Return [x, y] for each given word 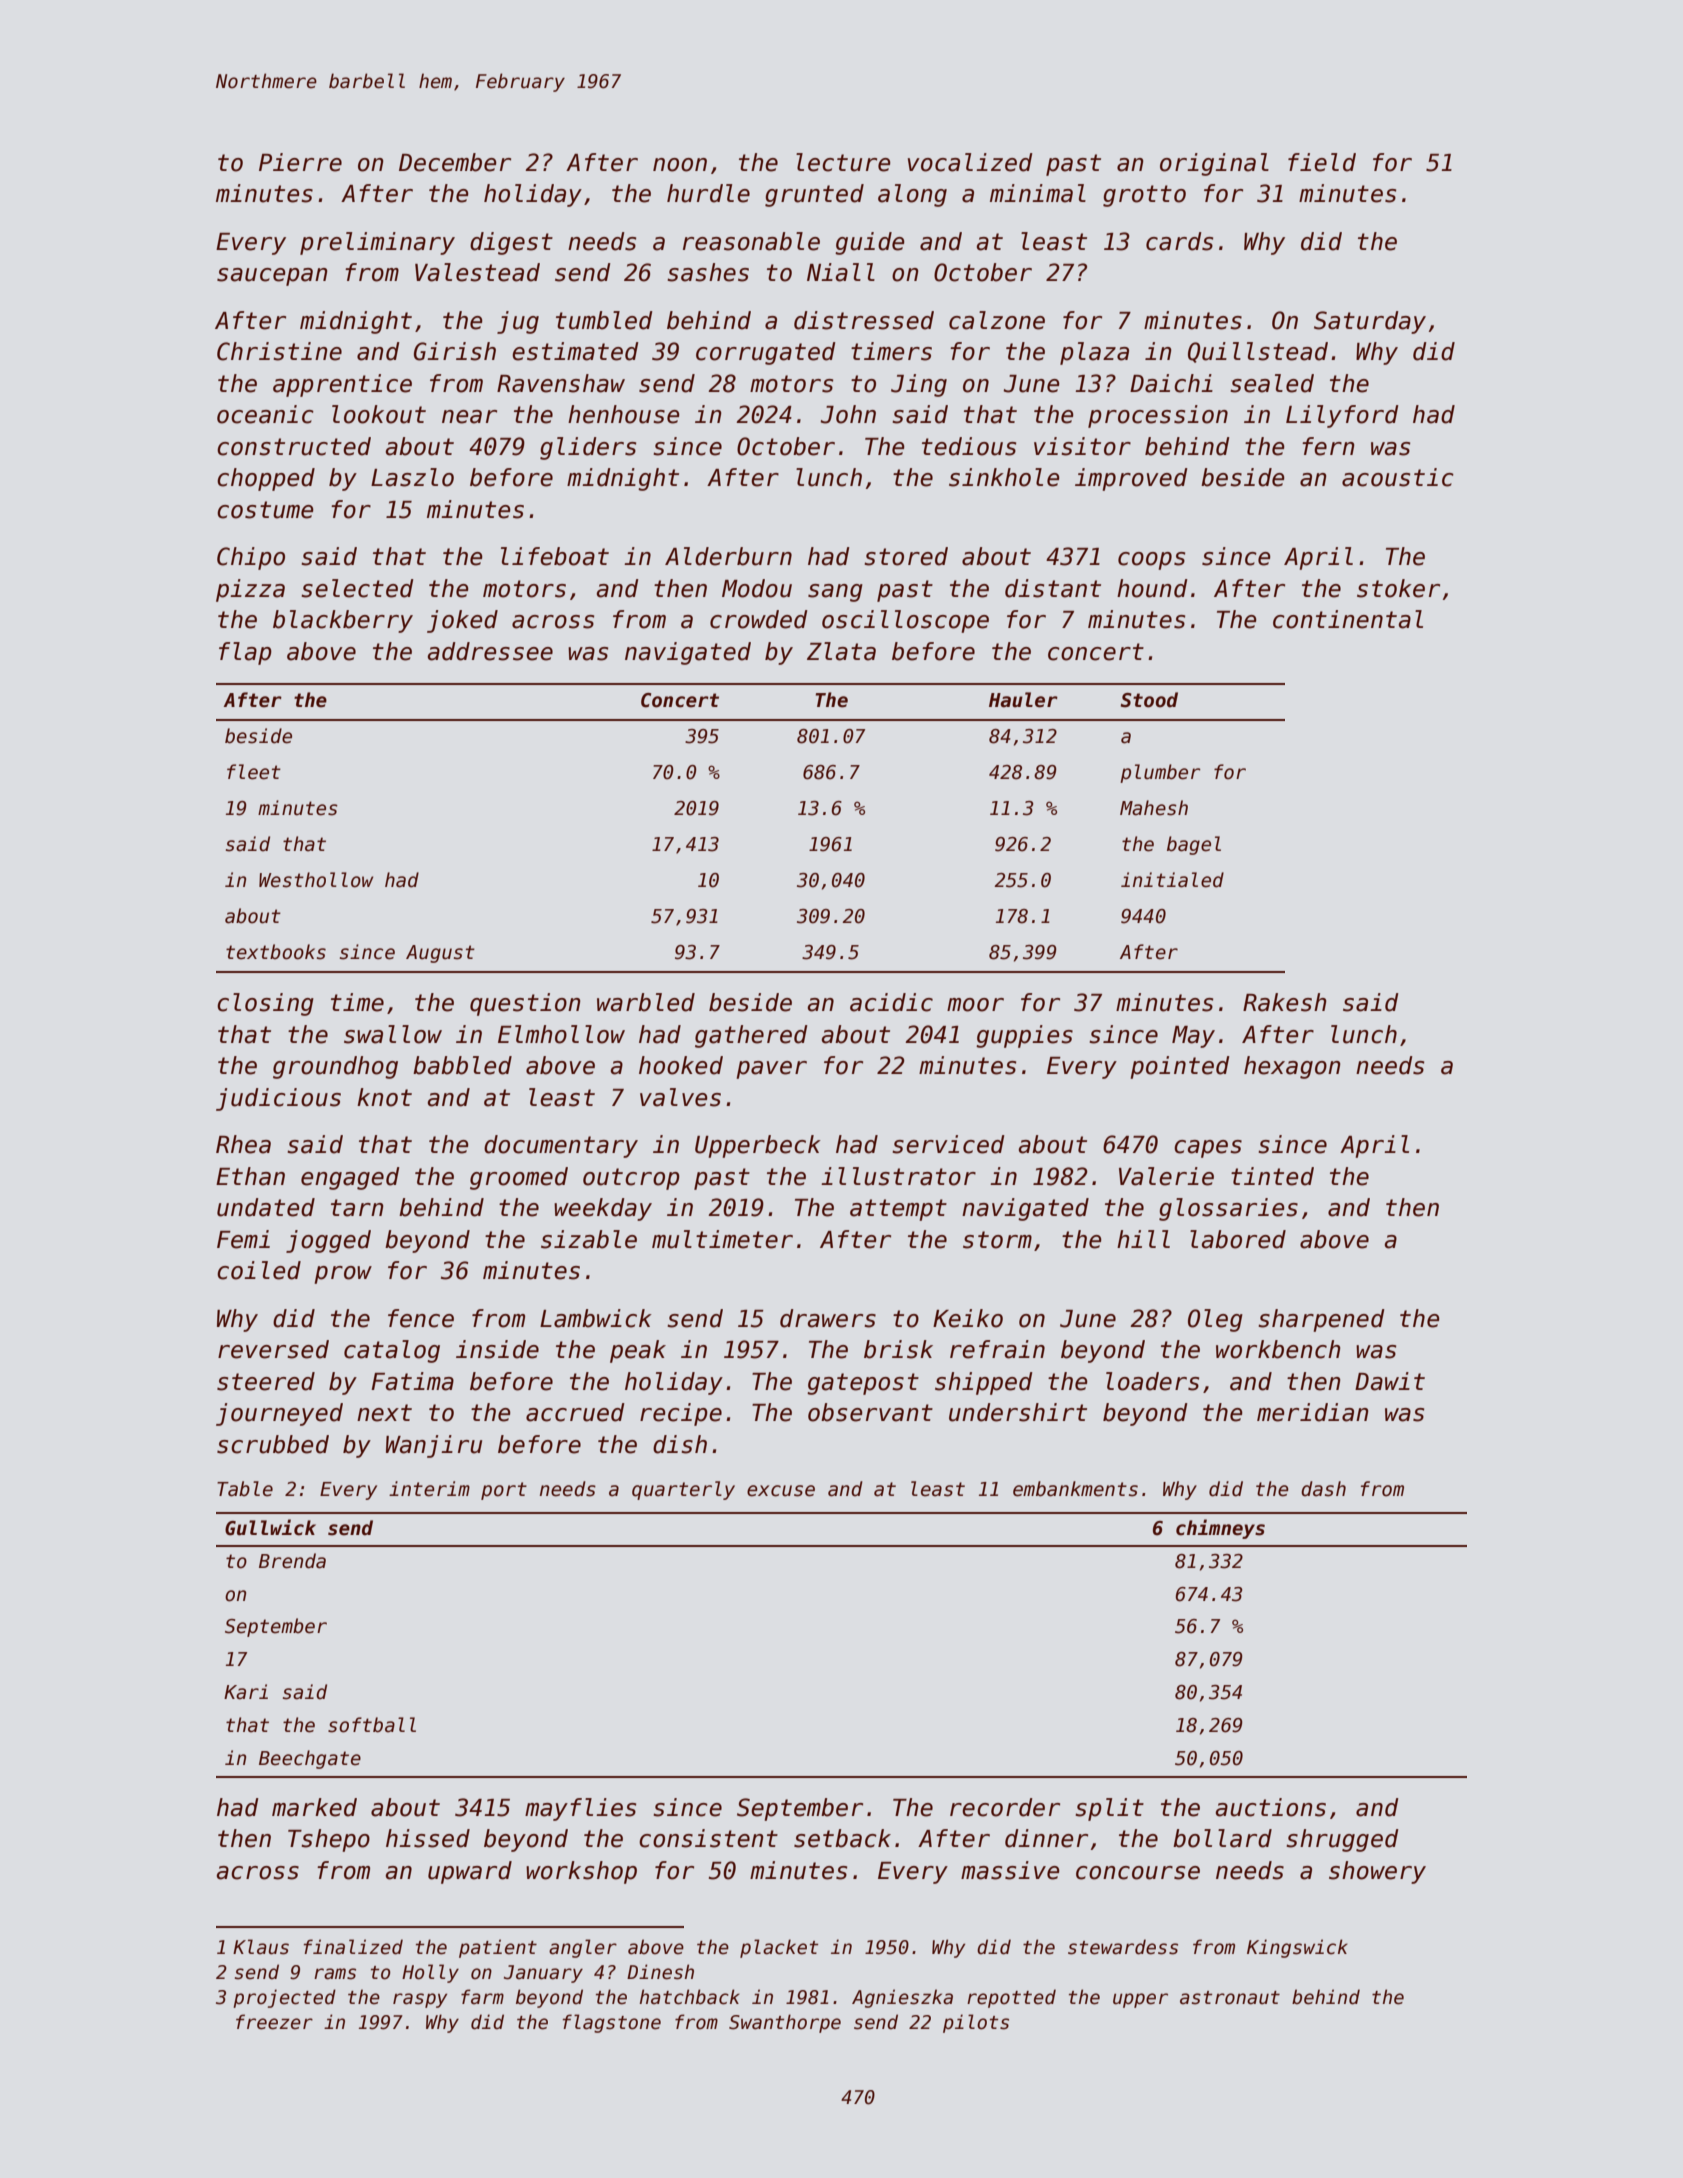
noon [680, 165]
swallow [393, 1034]
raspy [420, 2000]
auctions [1271, 1807]
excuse [781, 1491]
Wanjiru [434, 1446]
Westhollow [316, 880]
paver [771, 1070]
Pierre [300, 162]
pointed [1180, 1067]
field [1322, 162]
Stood [1149, 700]
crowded [759, 619]
